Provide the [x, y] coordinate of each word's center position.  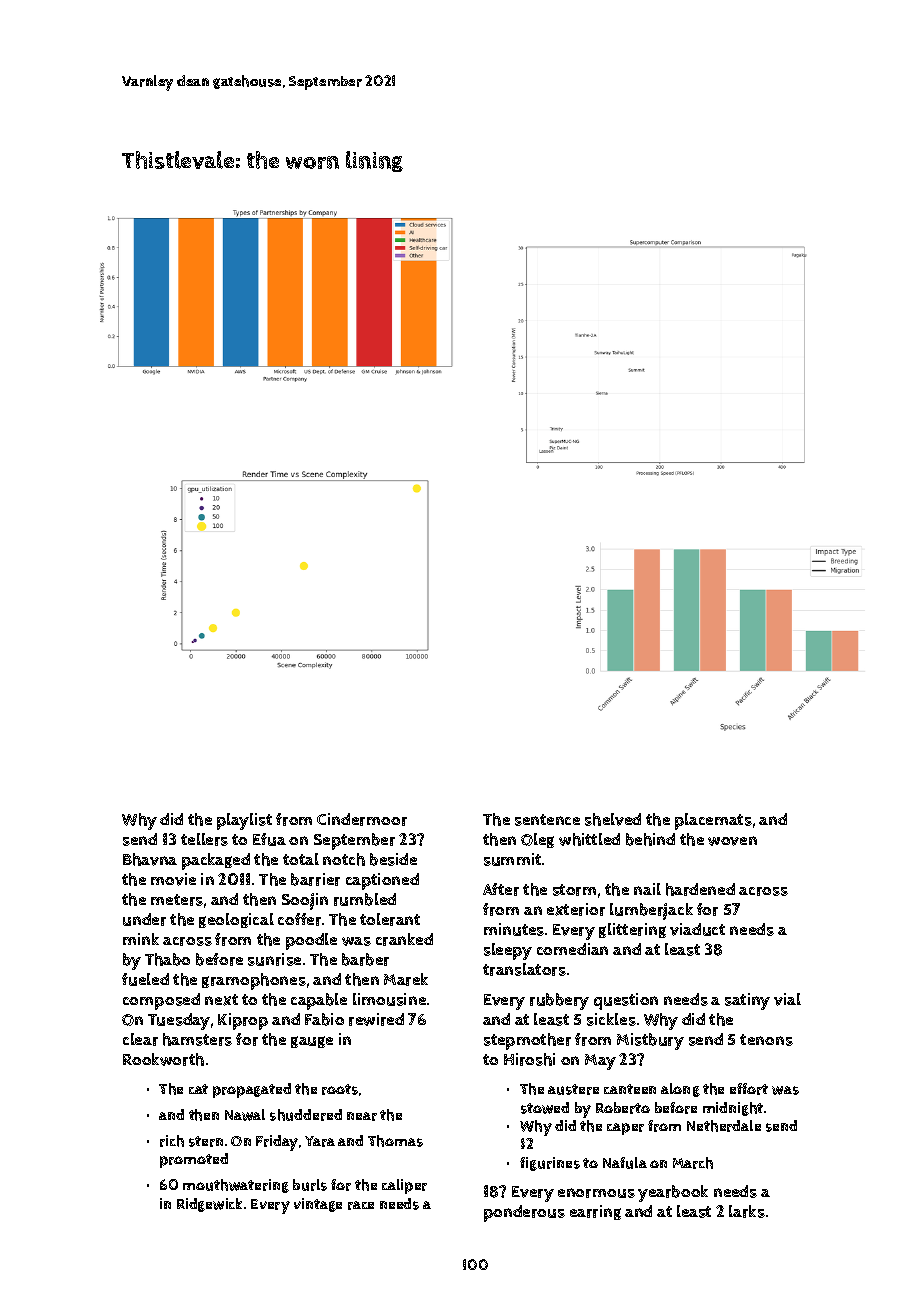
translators [524, 969]
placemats [713, 821]
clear [140, 1039]
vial [787, 999]
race [361, 1205]
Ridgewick [209, 1205]
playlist [244, 821]
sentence [547, 820]
